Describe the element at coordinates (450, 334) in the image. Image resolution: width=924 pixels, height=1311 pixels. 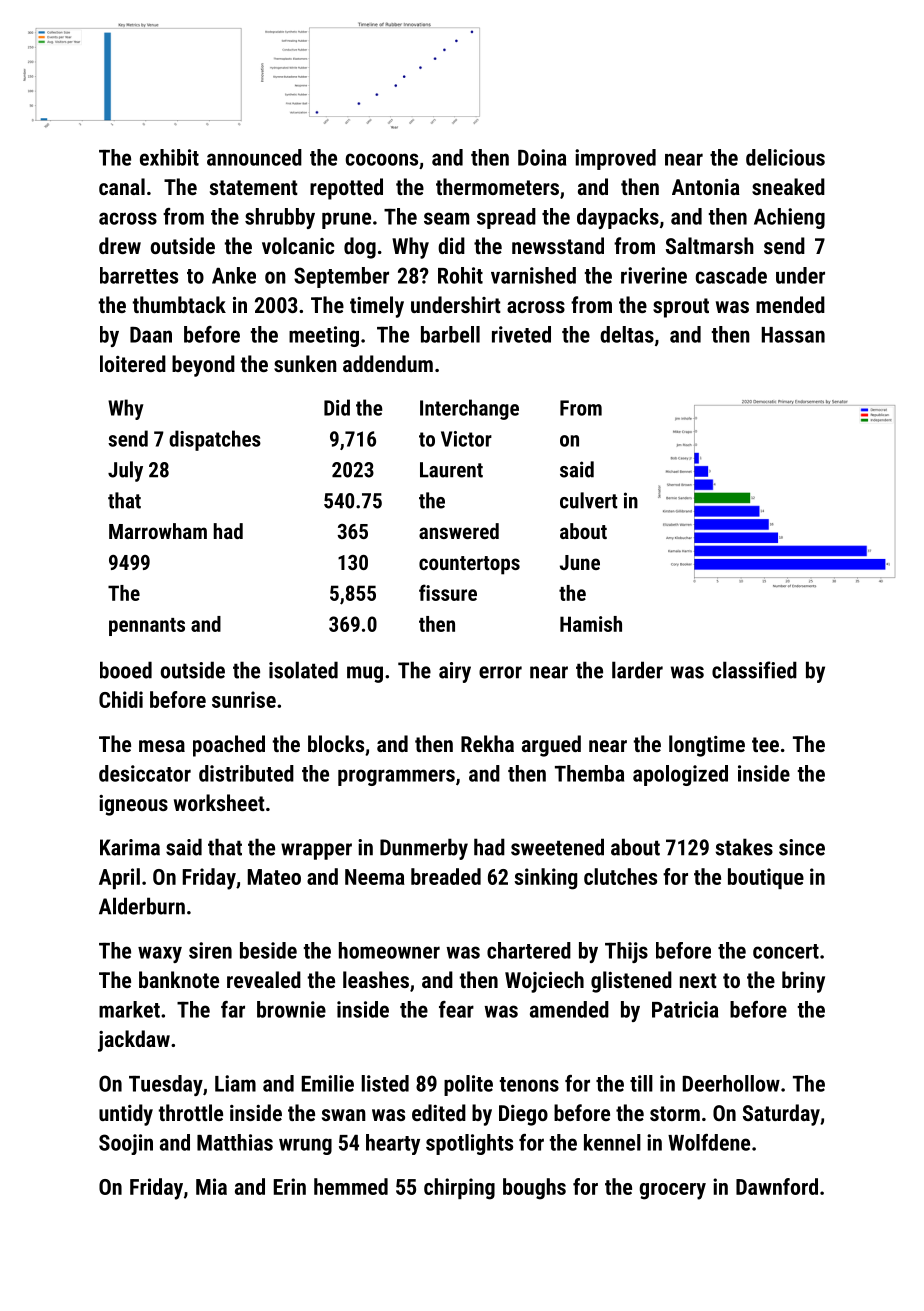
I see `barbell` at that location.
